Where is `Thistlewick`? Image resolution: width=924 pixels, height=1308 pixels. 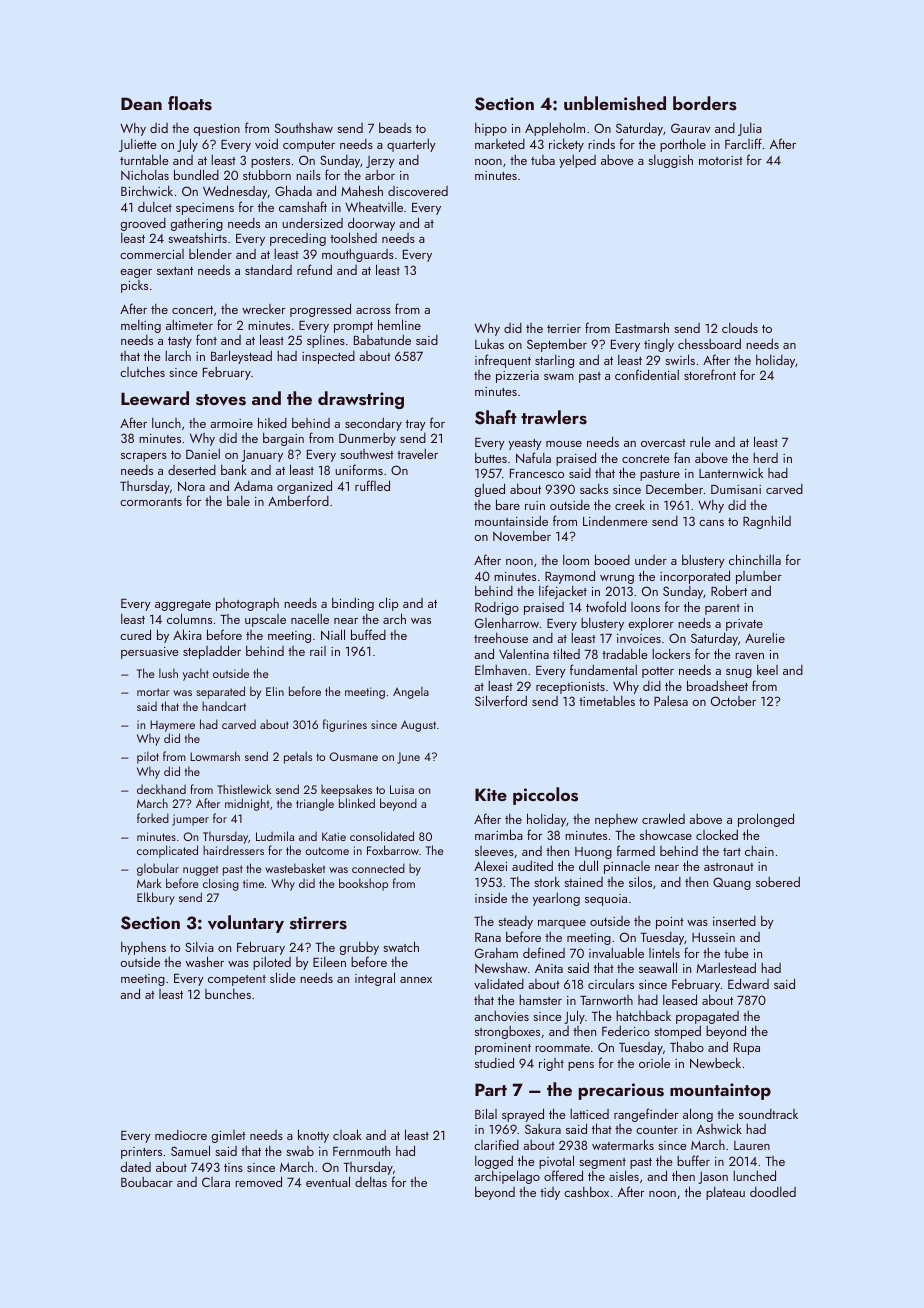 Thistlewick is located at coordinates (244, 789).
